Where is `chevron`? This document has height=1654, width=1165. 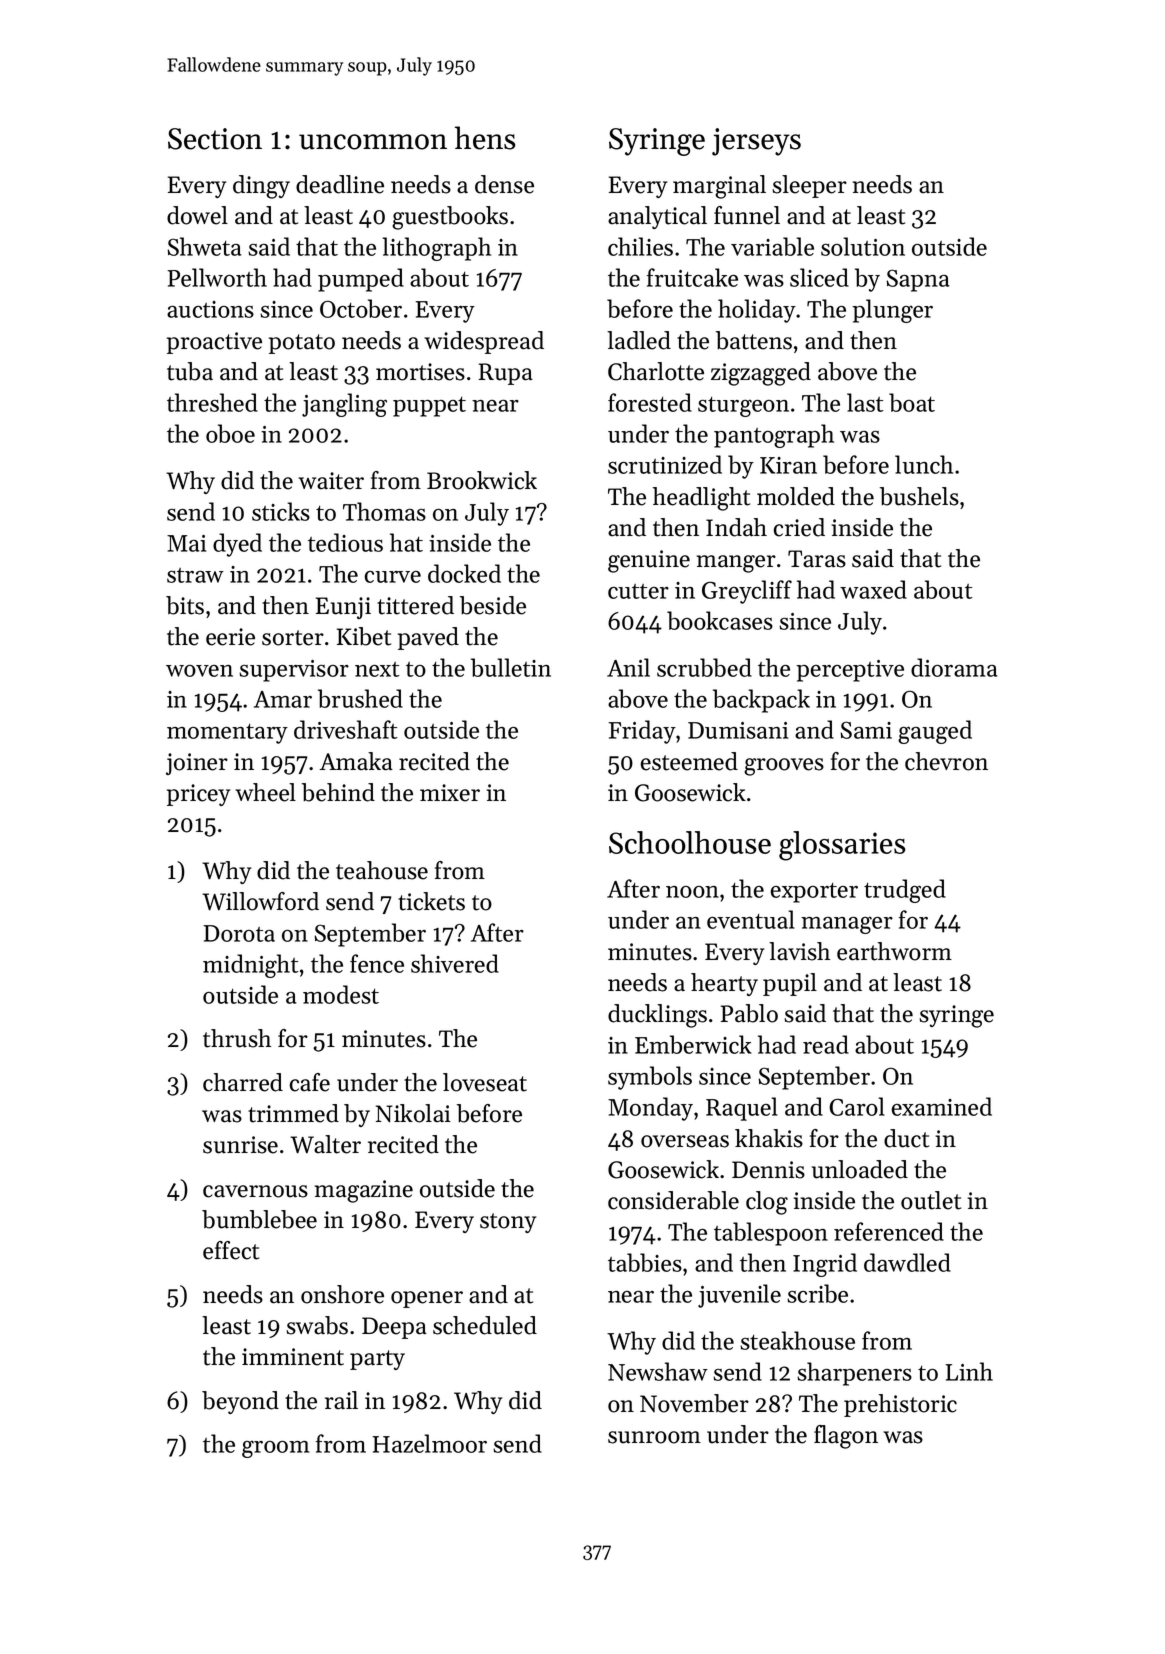
chevron is located at coordinates (946, 761).
